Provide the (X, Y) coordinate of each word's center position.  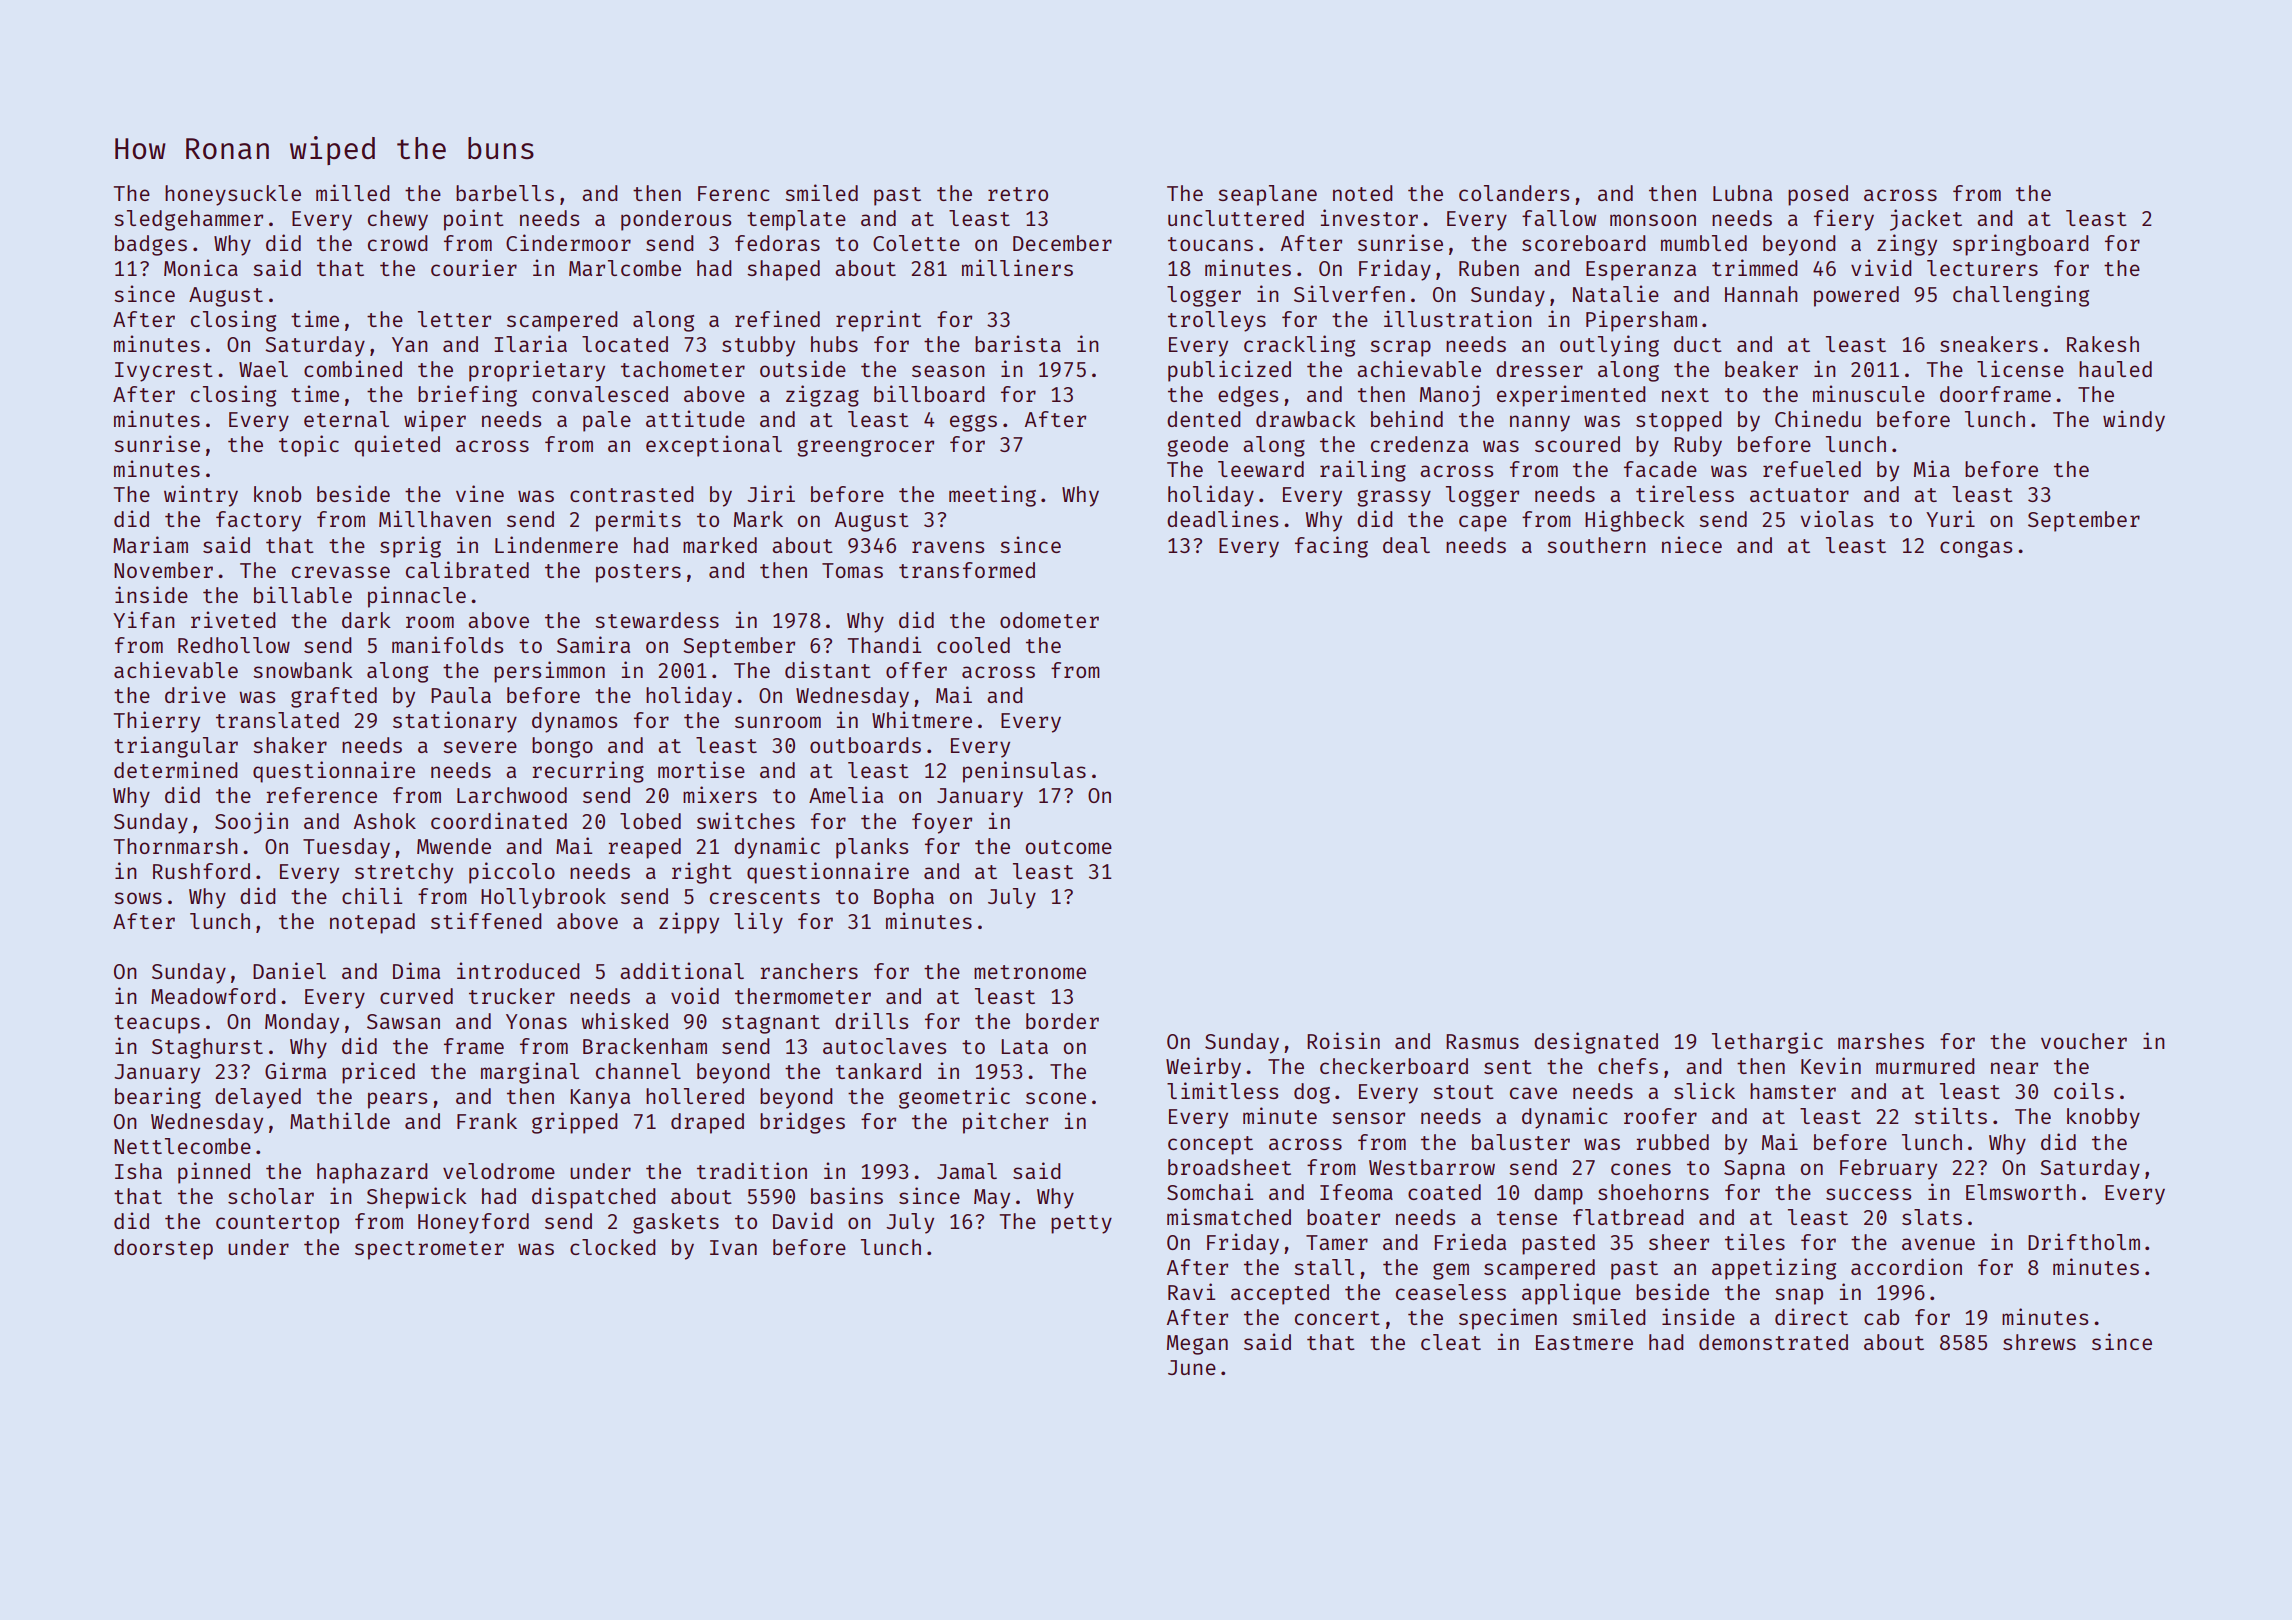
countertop (277, 1224)
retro (1018, 194)
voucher (2084, 1041)
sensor (1368, 1118)
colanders (1514, 193)
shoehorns (1653, 1192)
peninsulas (1024, 772)
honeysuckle (233, 195)
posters (638, 573)
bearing (158, 1098)
